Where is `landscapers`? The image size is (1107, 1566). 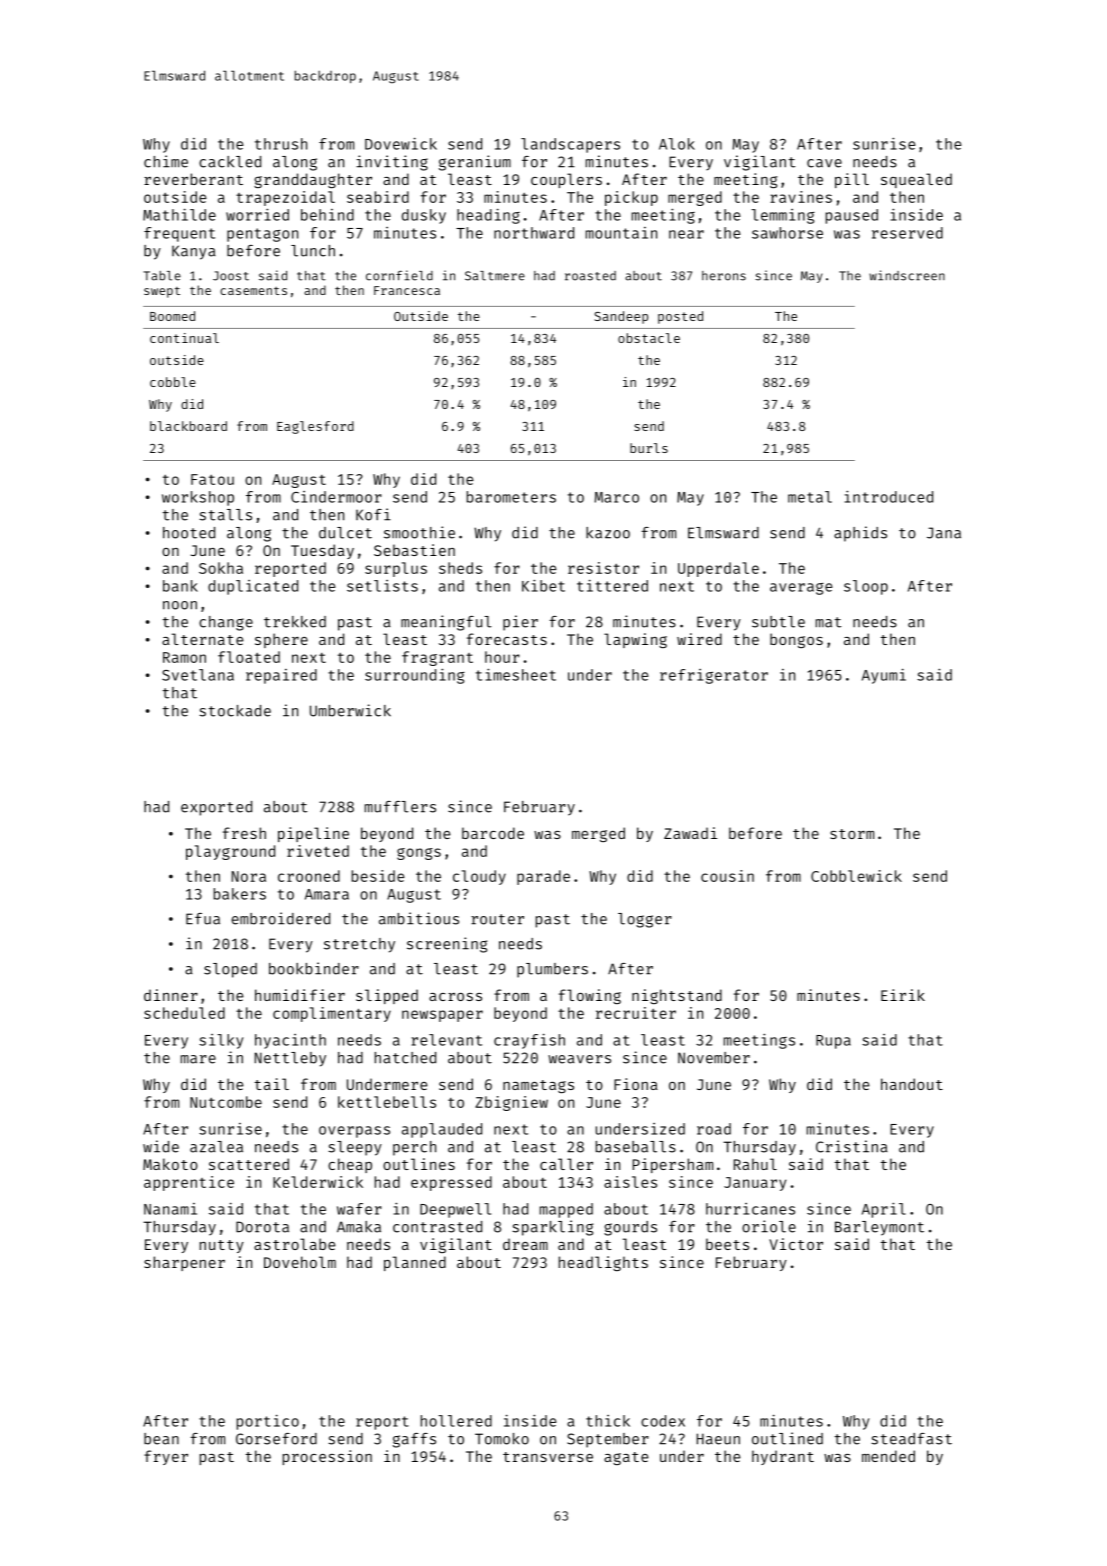
landscapers is located at coordinates (570, 145).
